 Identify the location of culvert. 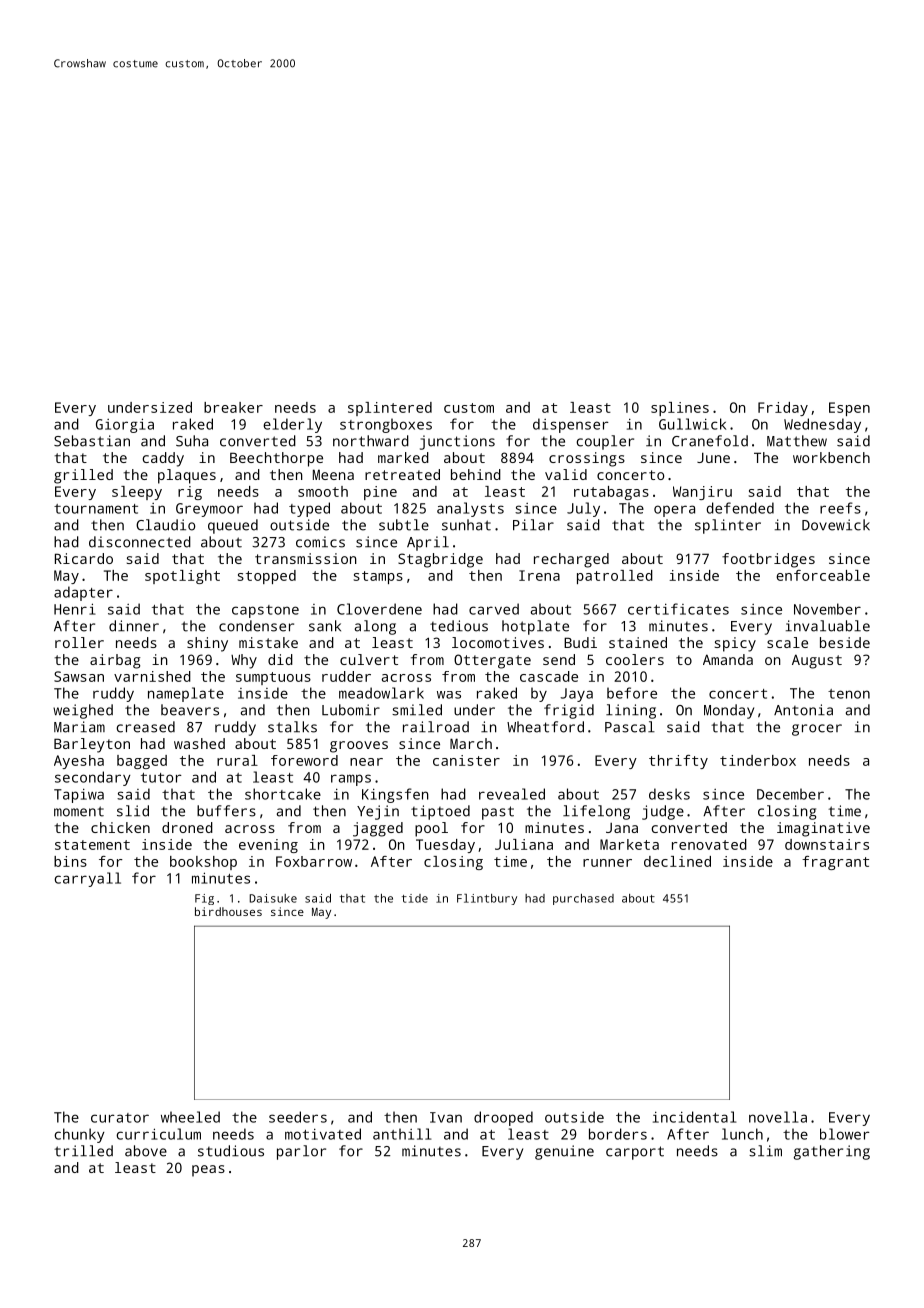
(369, 659).
